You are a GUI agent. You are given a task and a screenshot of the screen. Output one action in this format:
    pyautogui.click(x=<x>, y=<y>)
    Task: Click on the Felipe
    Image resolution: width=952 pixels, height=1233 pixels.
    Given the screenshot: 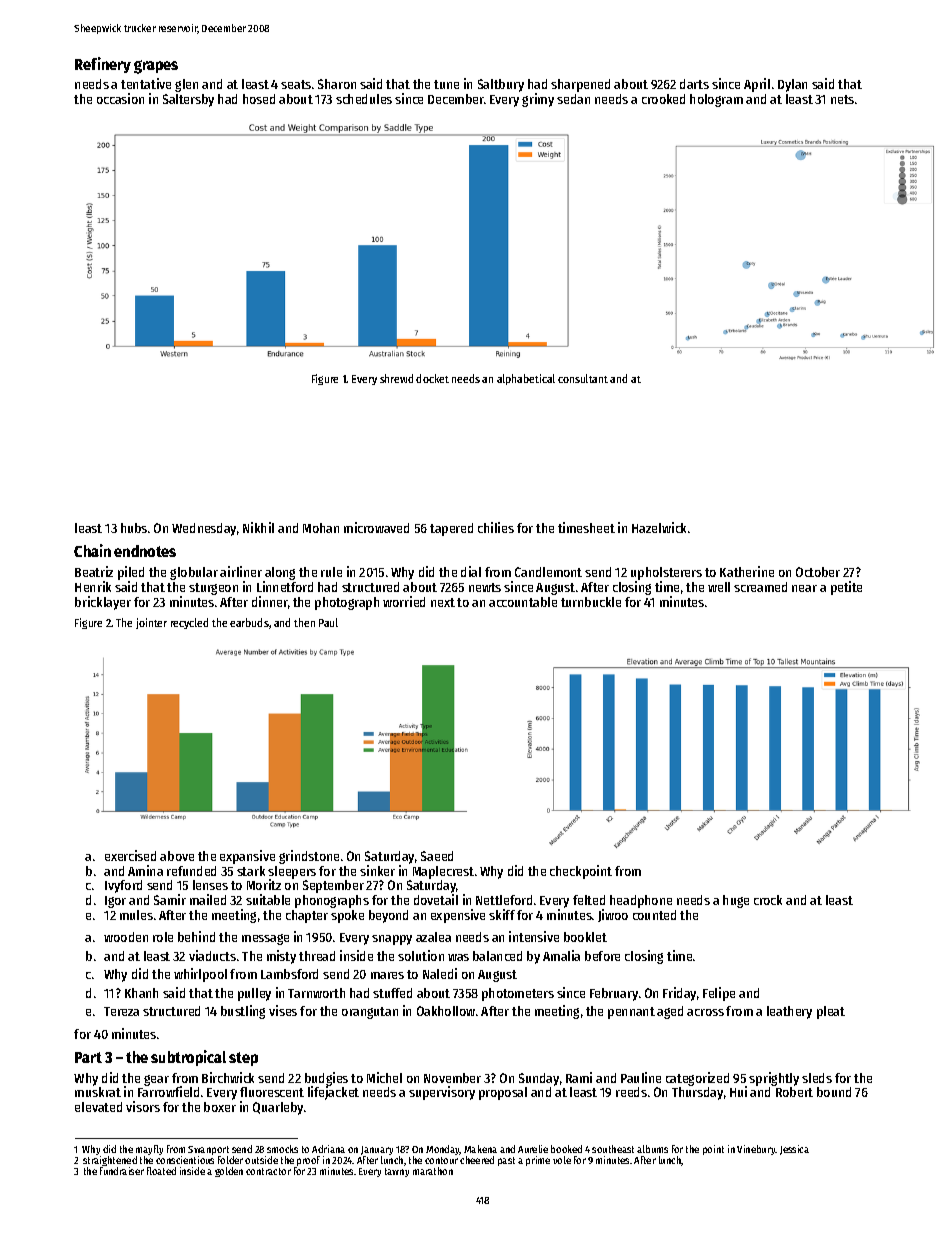 What is the action you would take?
    pyautogui.click(x=719, y=994)
